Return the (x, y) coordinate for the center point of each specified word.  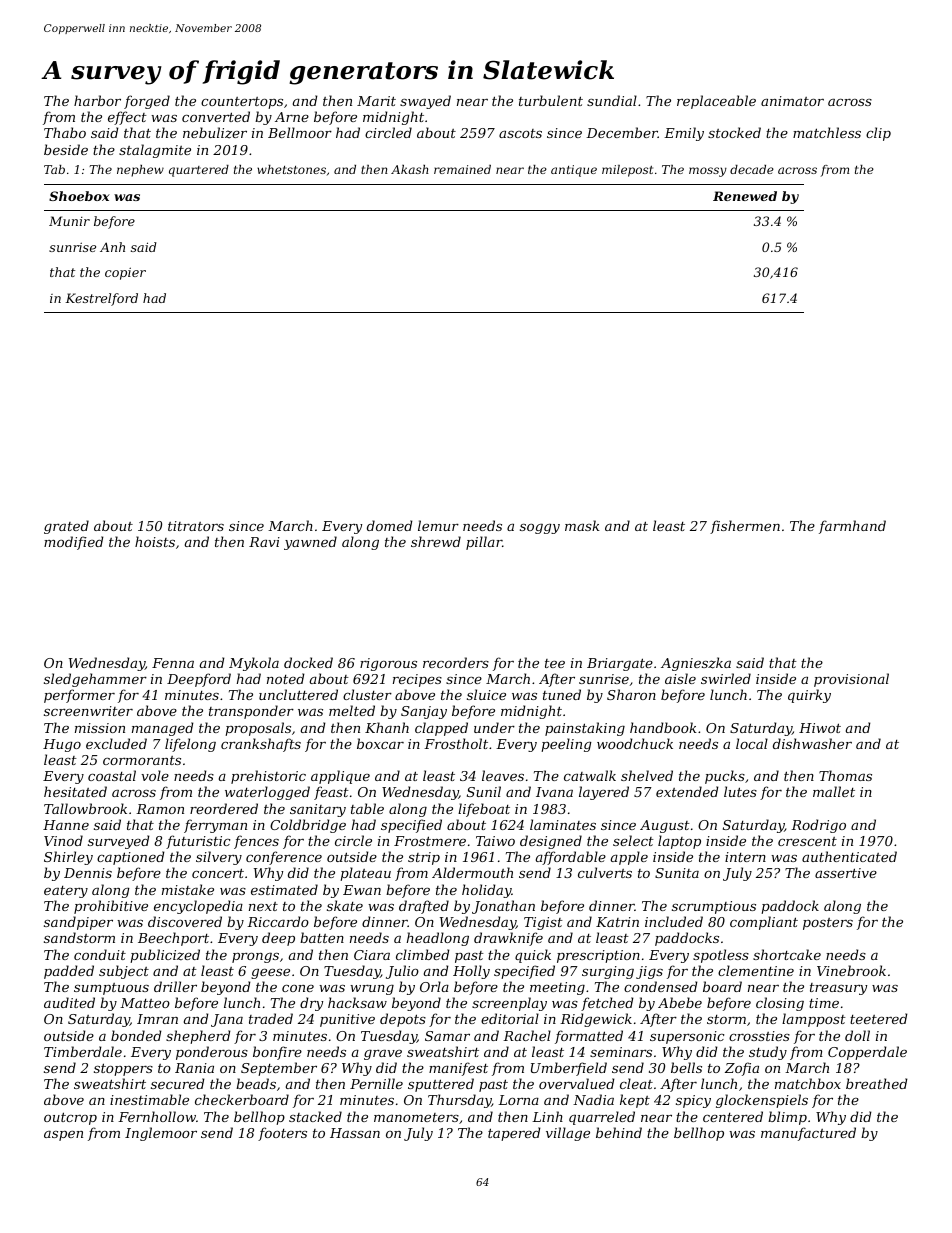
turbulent (551, 100)
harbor (97, 100)
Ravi (264, 542)
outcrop (70, 1118)
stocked (734, 132)
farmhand (852, 527)
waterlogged (267, 793)
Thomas (845, 775)
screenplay (509, 1004)
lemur (438, 525)
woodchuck (635, 743)
